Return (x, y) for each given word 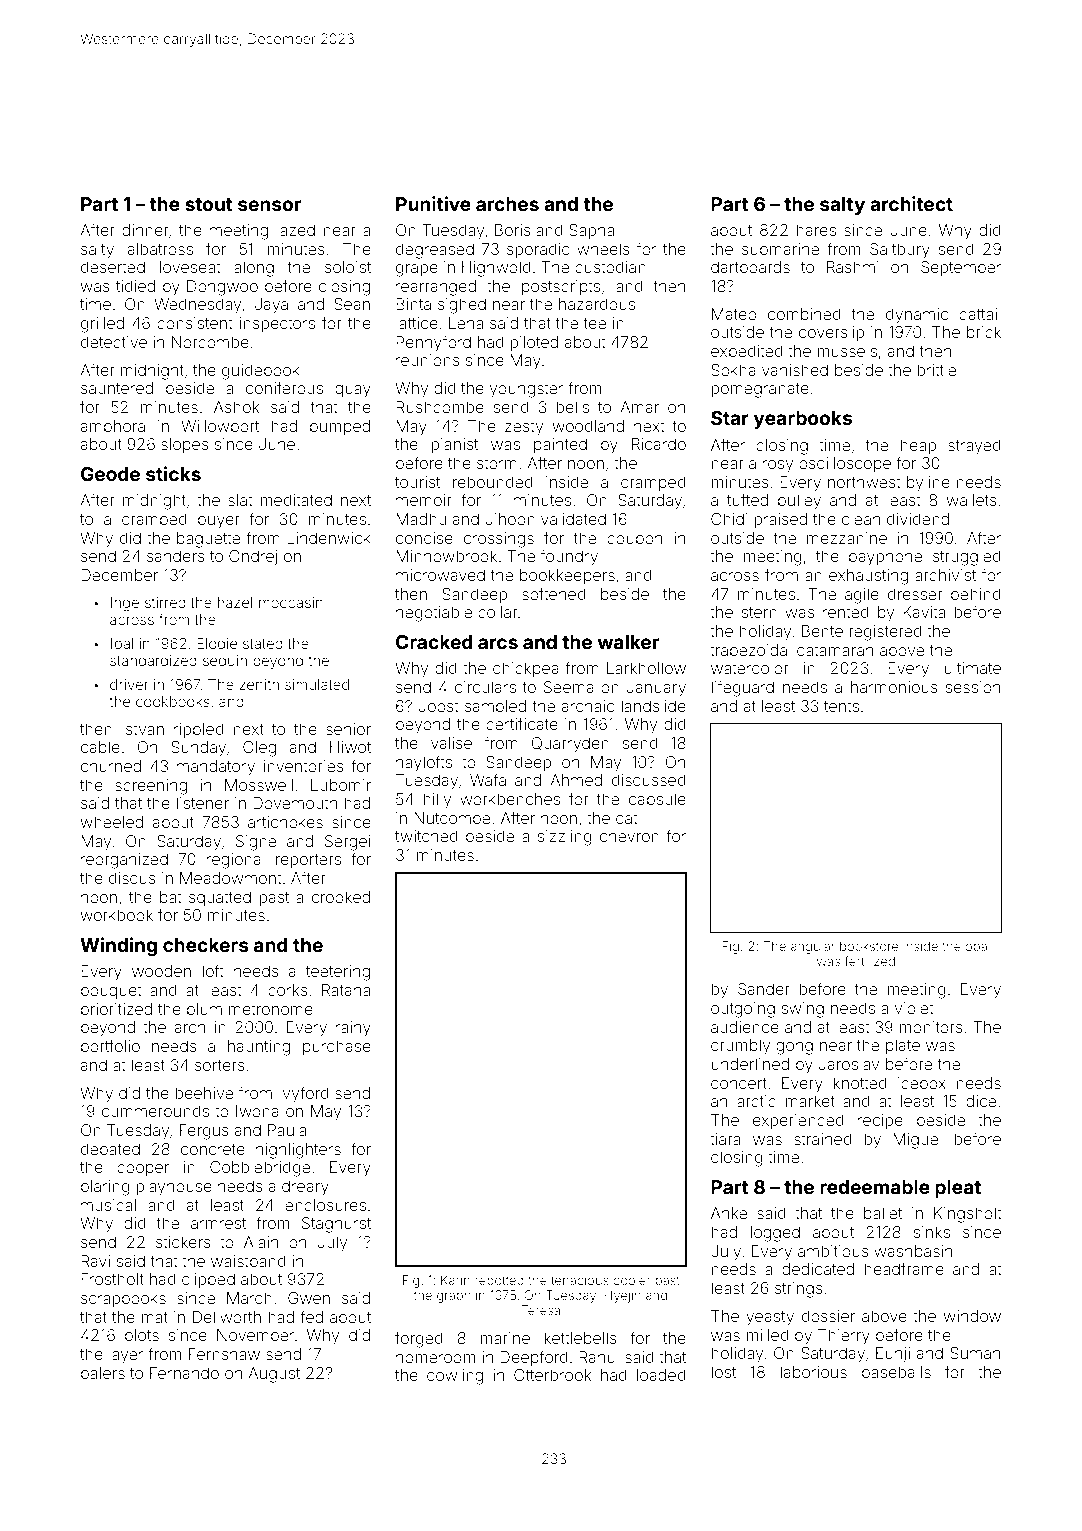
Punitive (433, 203)
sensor (269, 205)
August (274, 1375)
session (973, 687)
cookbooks (173, 701)
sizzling (565, 838)
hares (816, 230)
